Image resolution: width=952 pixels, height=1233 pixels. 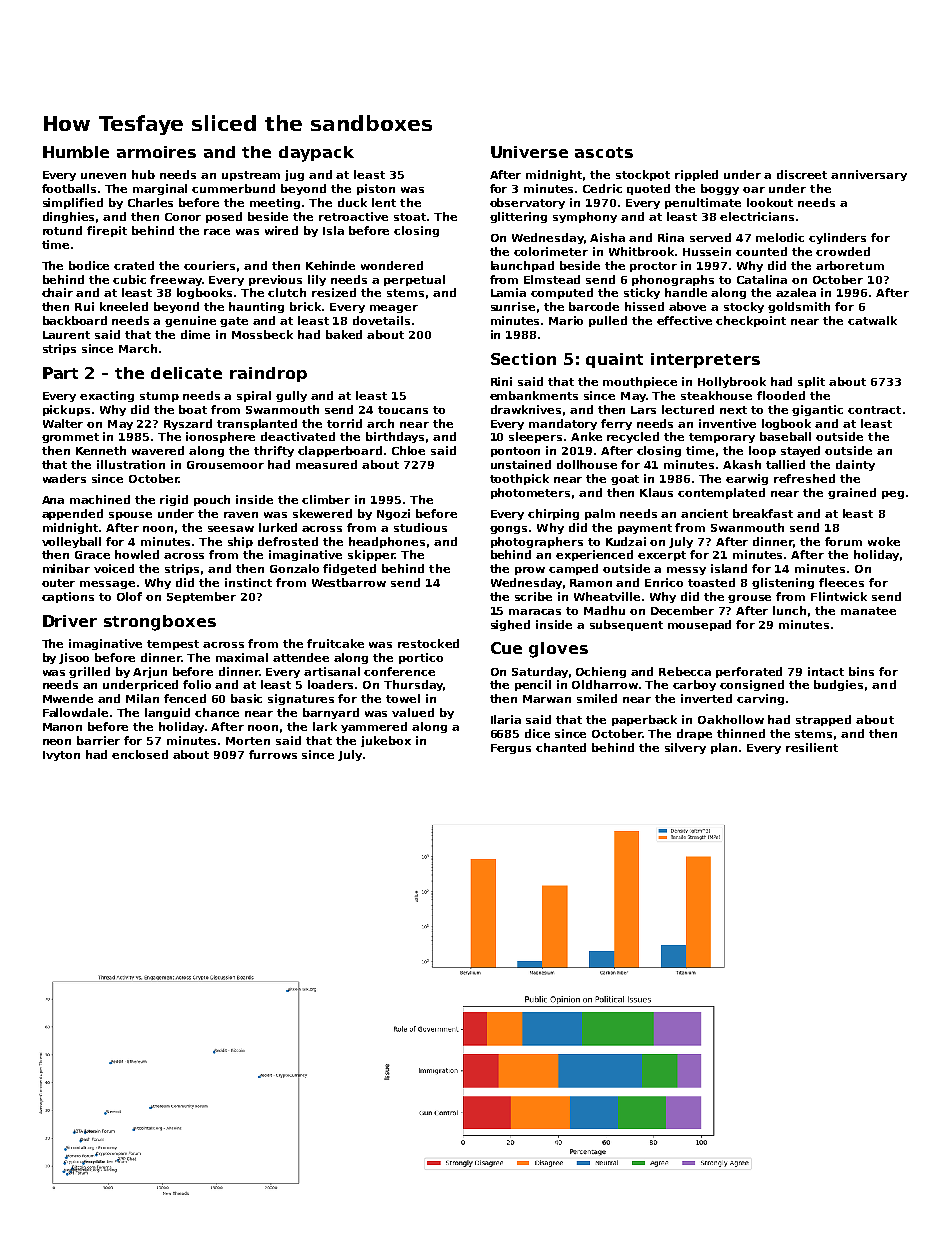 What do you see at coordinates (61, 756) in the screenshot?
I see `Ivyton` at bounding box center [61, 756].
